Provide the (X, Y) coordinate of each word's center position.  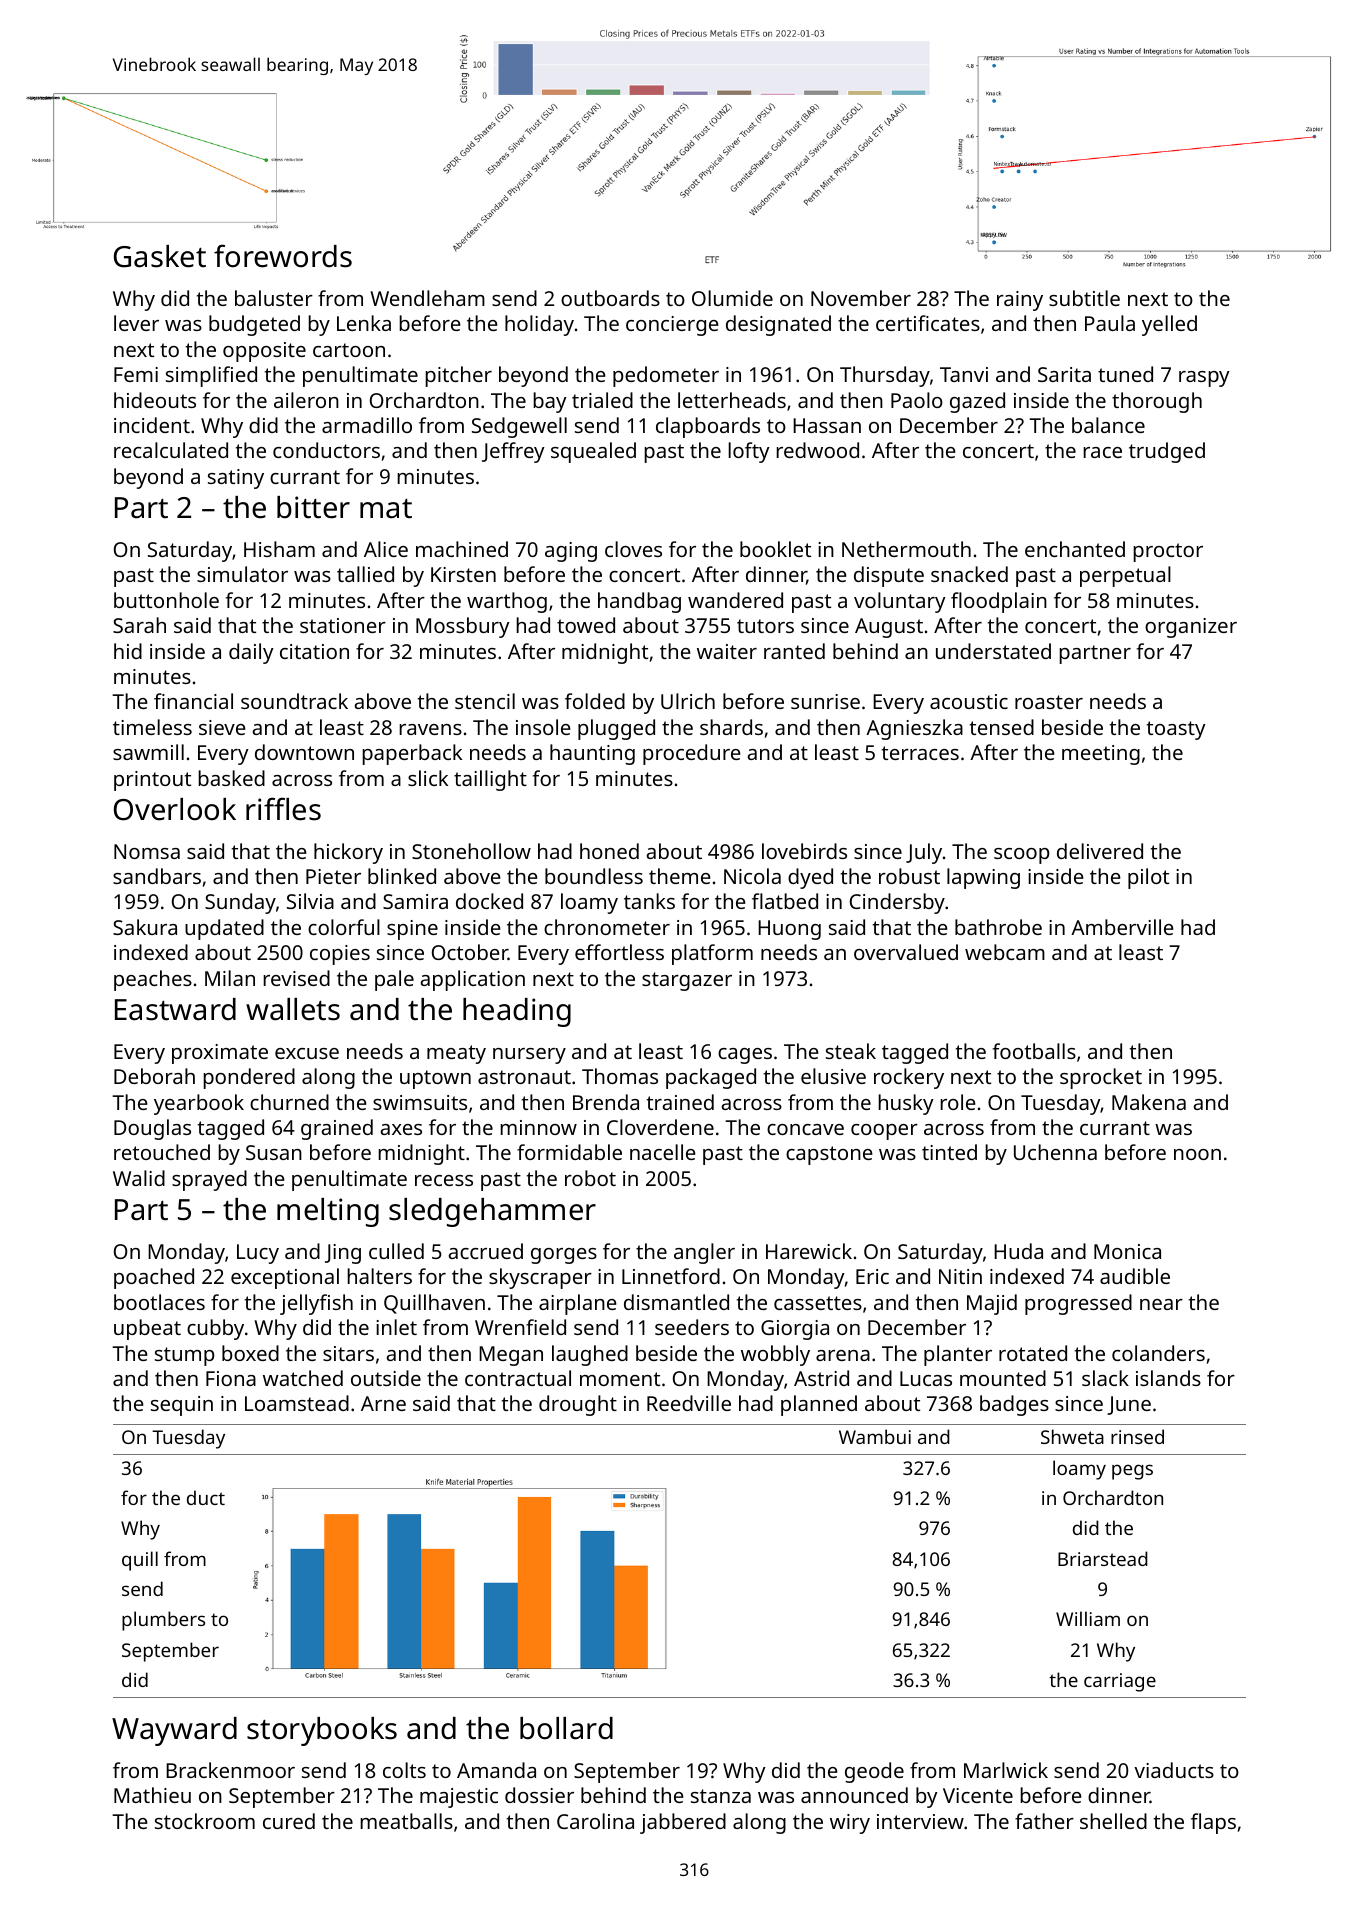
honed (609, 851)
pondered (249, 1078)
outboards (610, 298)
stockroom (205, 1821)
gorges (564, 1256)
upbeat (147, 1329)
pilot (1148, 878)
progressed (1078, 1304)
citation (314, 651)
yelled (1169, 325)
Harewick (809, 1251)
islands (1168, 1378)
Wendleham (427, 298)
